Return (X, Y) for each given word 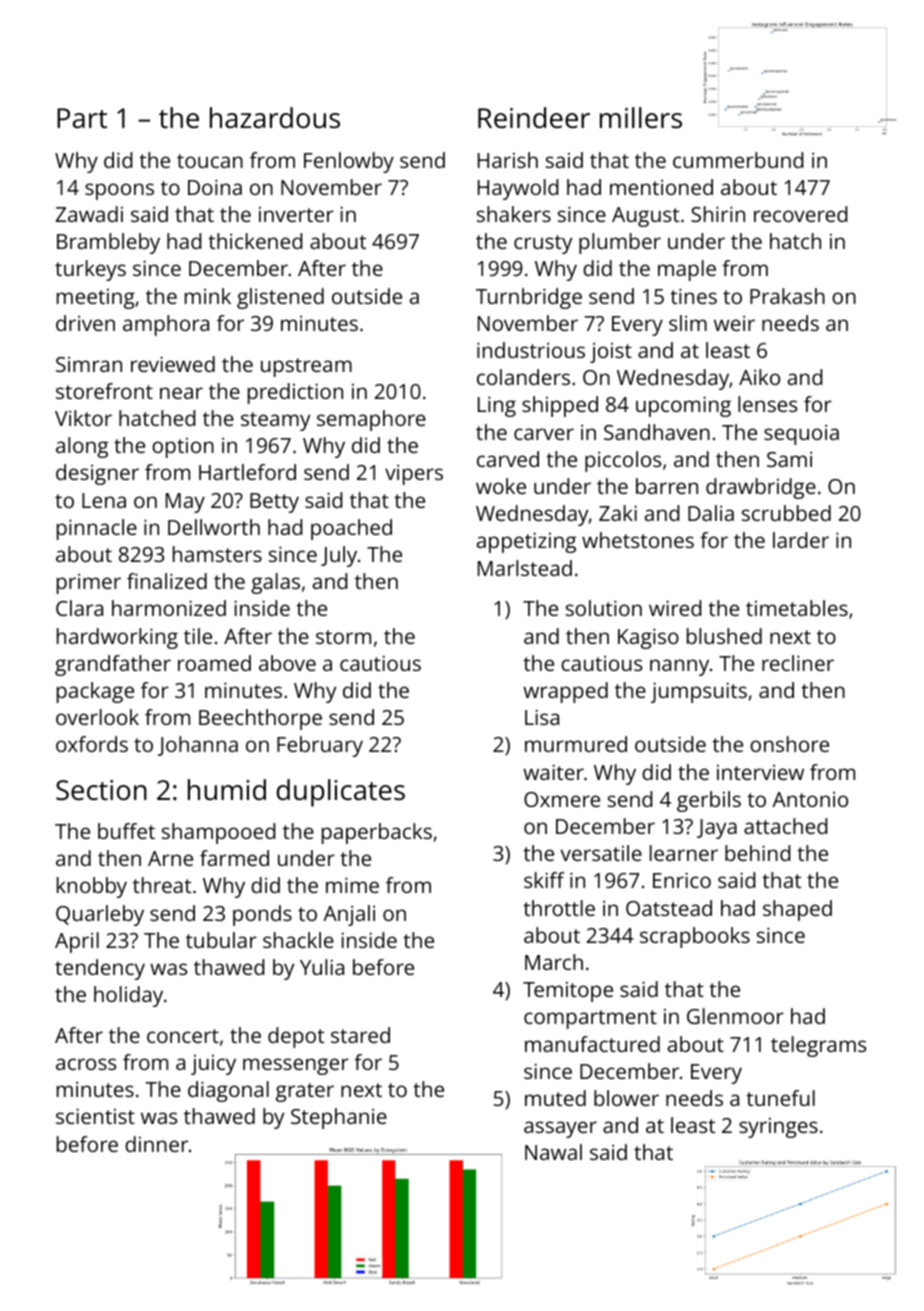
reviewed (173, 364)
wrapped (565, 692)
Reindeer (534, 118)
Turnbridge (529, 298)
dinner (156, 1144)
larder (801, 540)
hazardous (275, 118)
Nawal (553, 1152)
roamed (214, 663)
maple (687, 270)
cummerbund (738, 160)
